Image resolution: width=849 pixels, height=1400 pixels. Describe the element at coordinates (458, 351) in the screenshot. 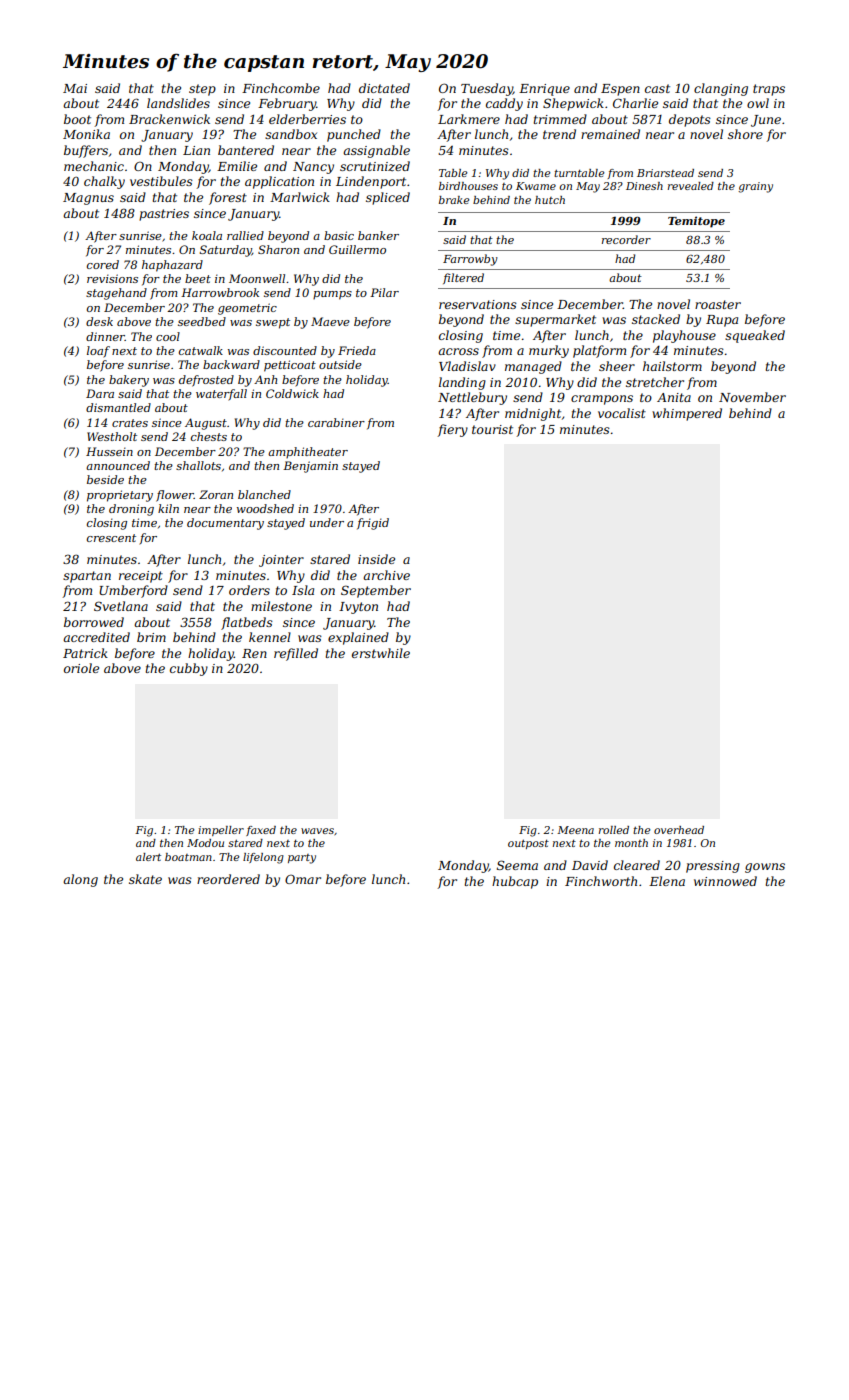

I see `across` at that location.
